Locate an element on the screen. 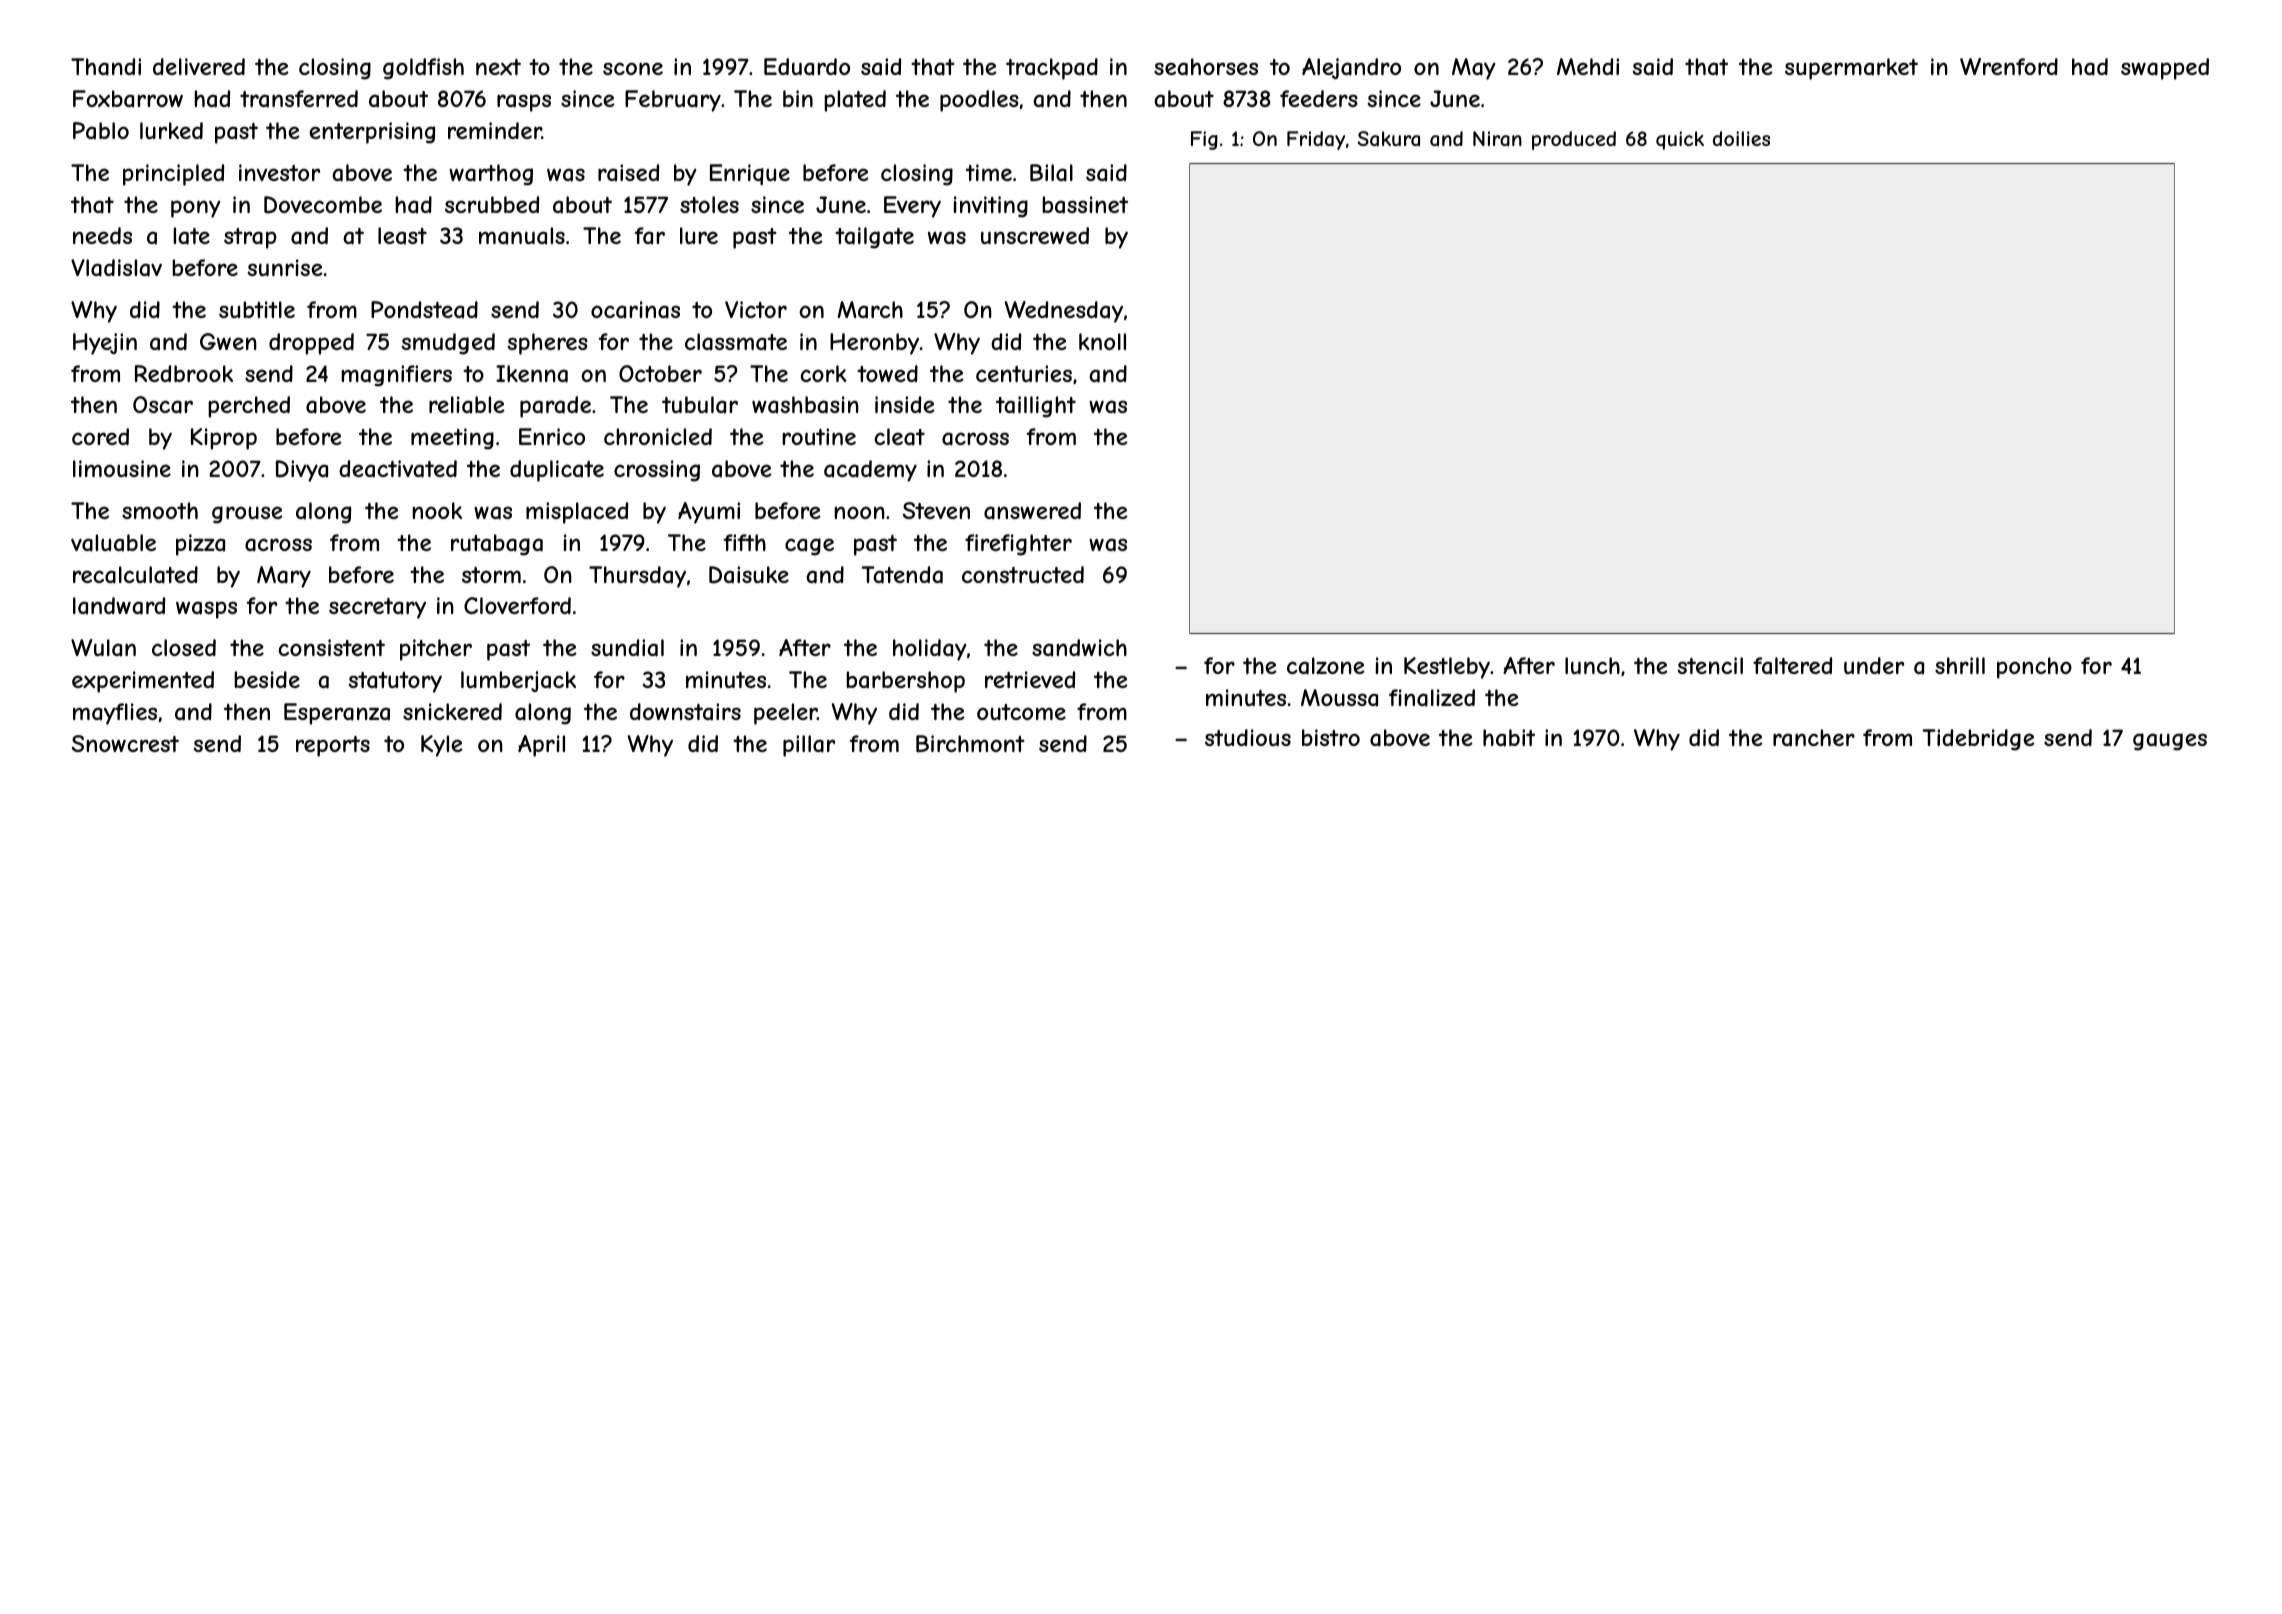 This screenshot has width=2282, height=1614. experimented is located at coordinates (143, 682).
